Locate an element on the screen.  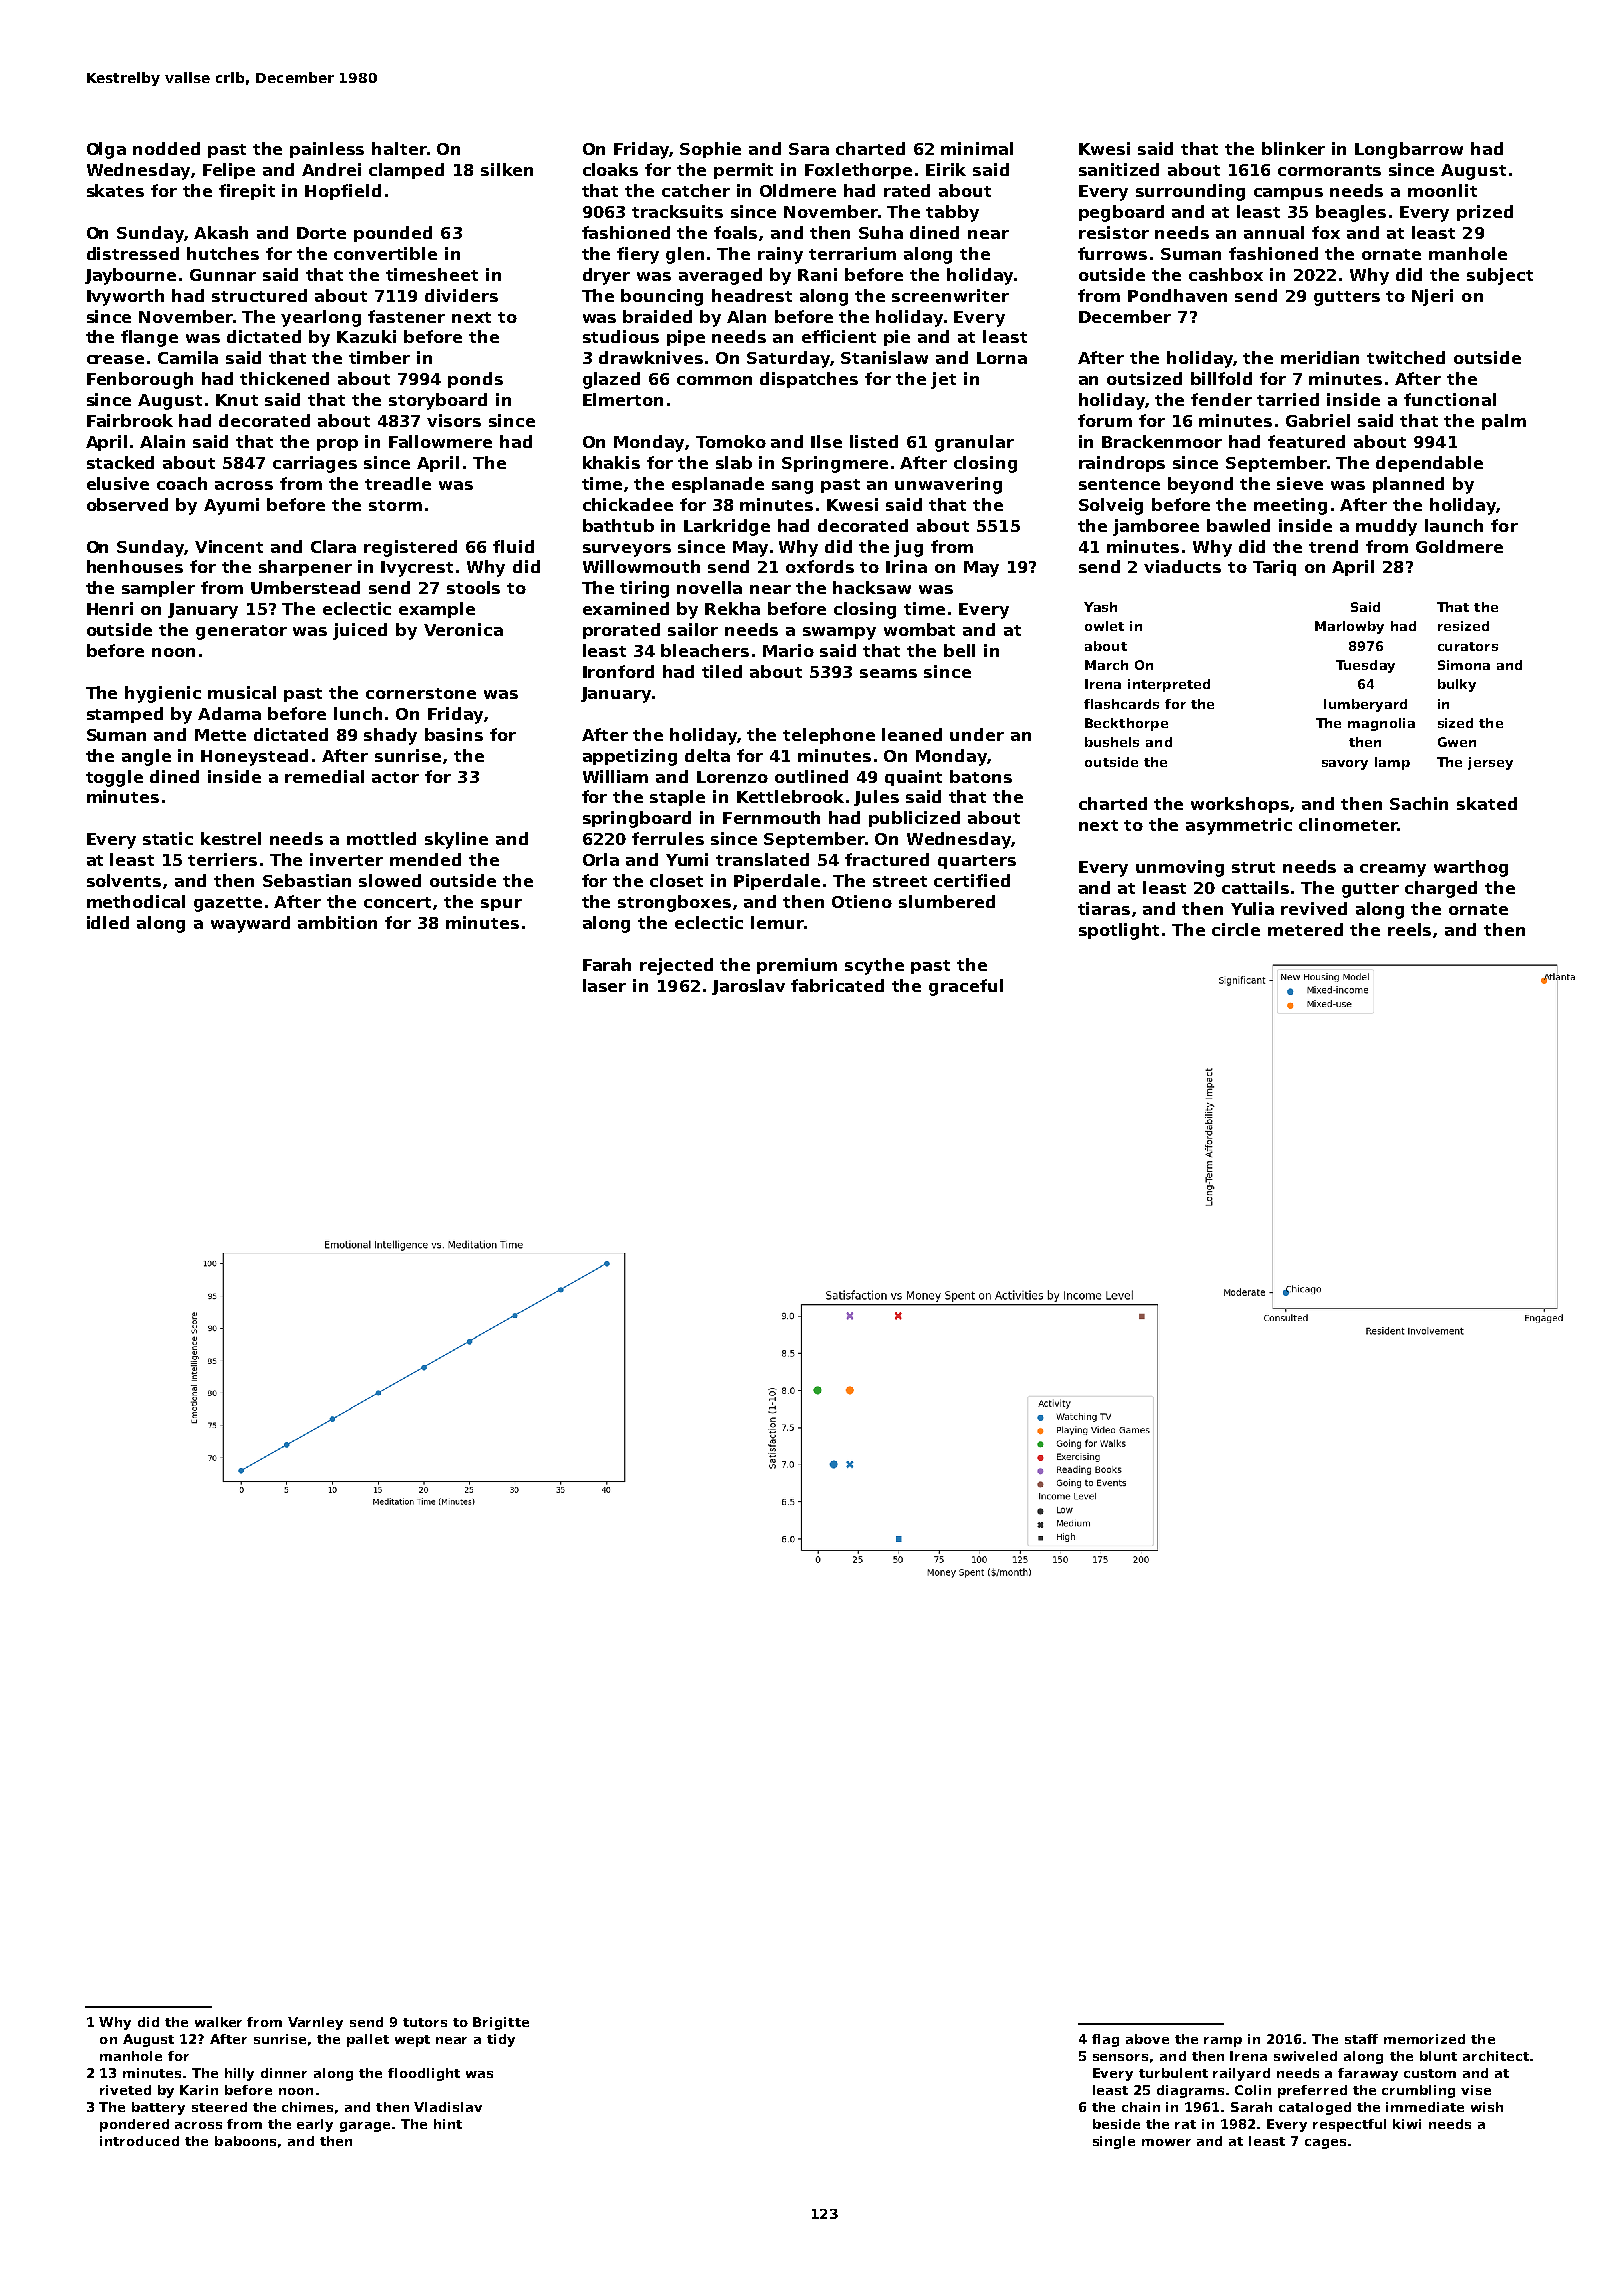
spotlight is located at coordinates (1119, 931).
